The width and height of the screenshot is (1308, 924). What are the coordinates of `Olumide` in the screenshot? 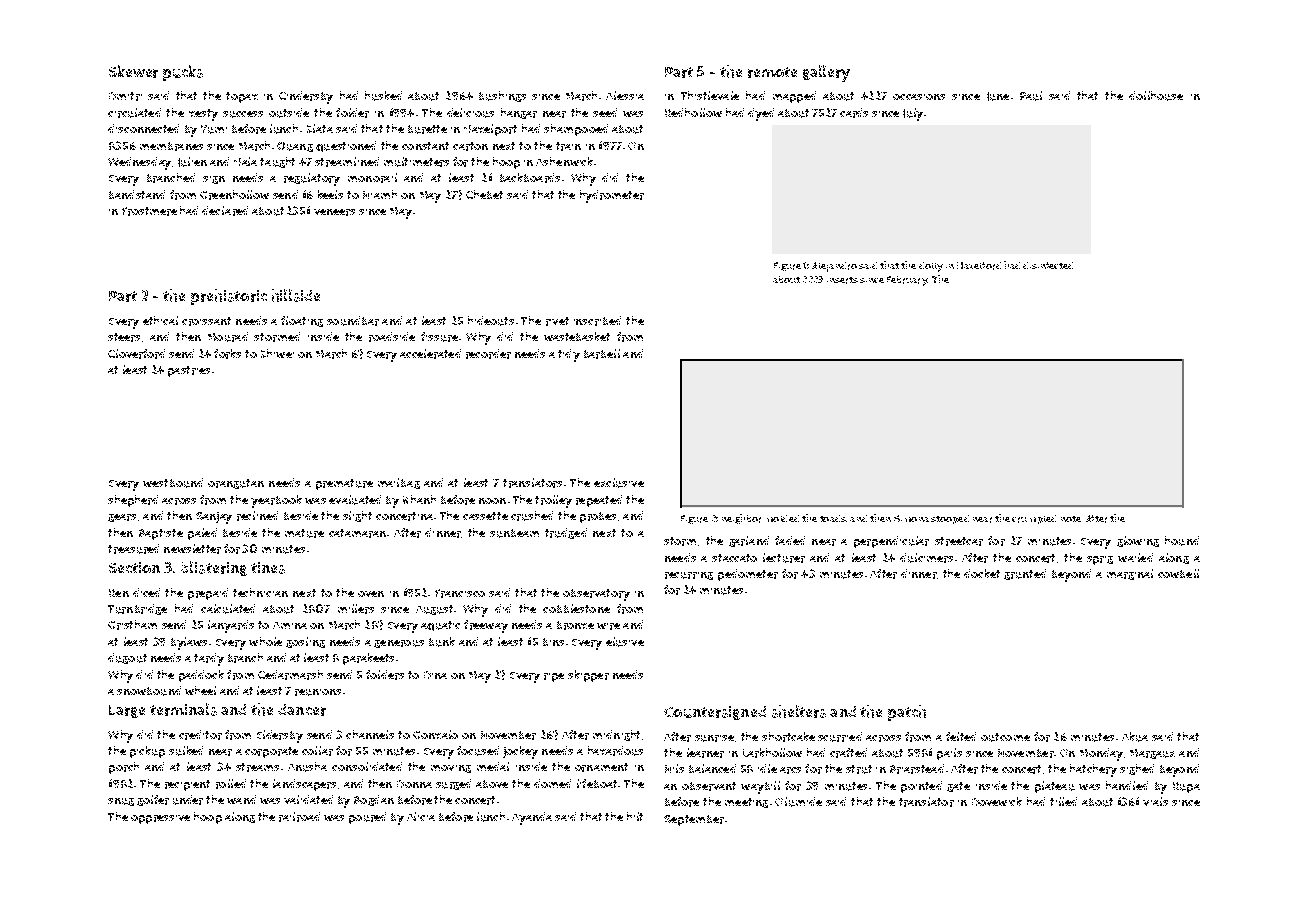 It's located at (798, 802).
